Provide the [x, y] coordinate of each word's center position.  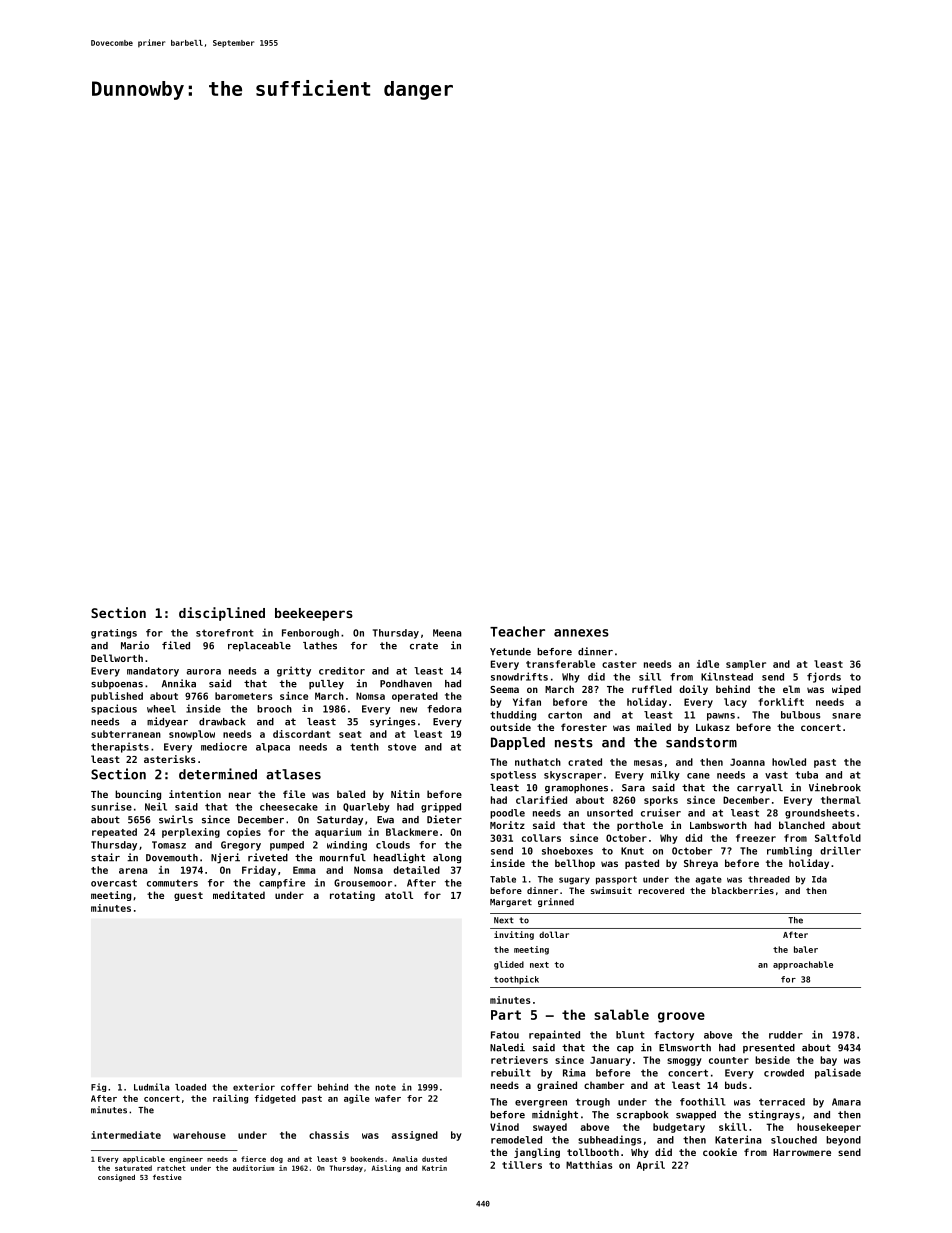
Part [506, 1015]
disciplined [222, 614]
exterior [254, 1087]
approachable [803, 965]
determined [218, 774]
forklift [781, 702]
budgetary [679, 1128]
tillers [522, 1165]
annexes [581, 633]
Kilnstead [727, 676]
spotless [513, 776]
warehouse [199, 1135]
